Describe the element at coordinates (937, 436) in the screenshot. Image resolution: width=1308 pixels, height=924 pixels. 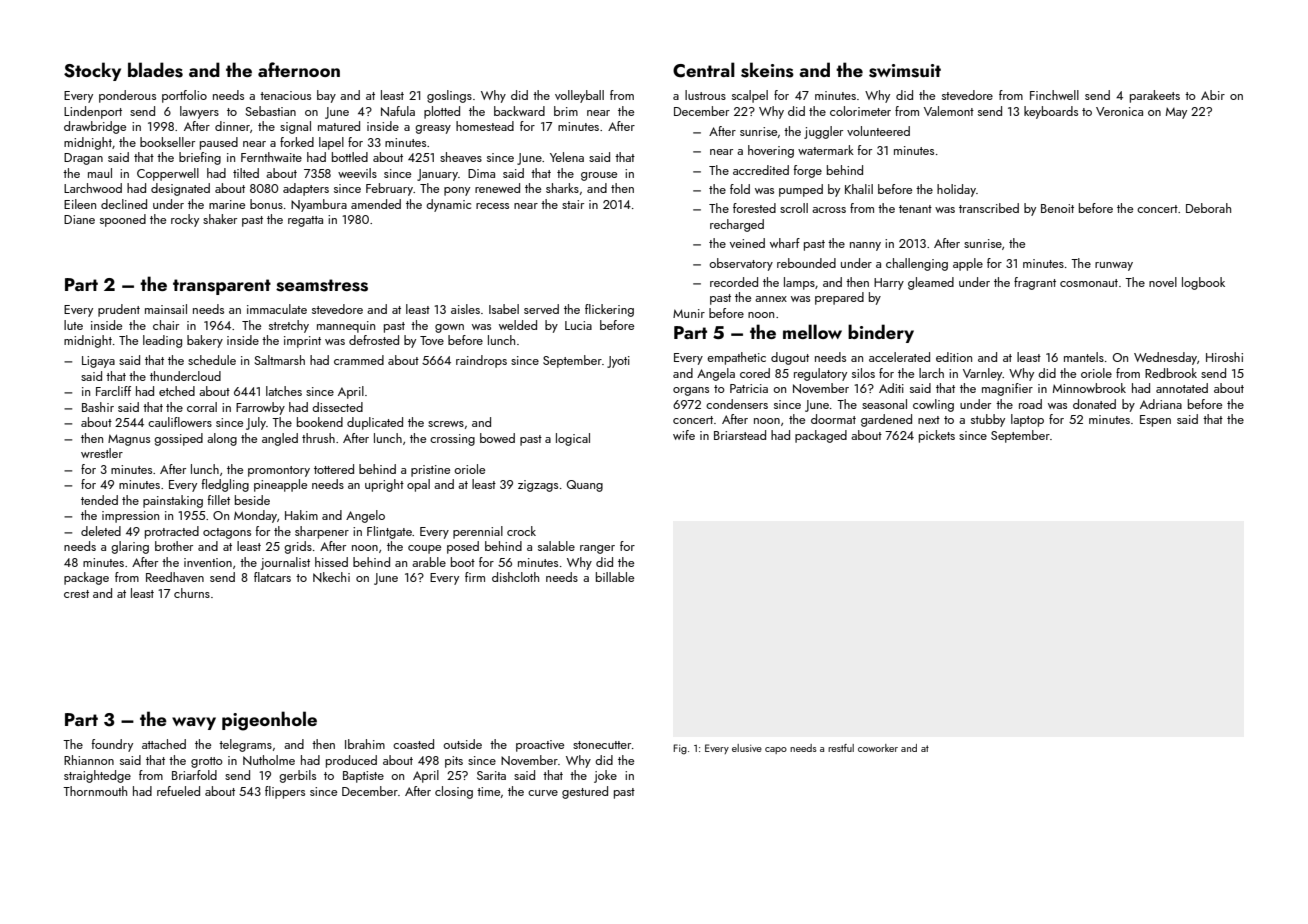
I see `pickets` at that location.
